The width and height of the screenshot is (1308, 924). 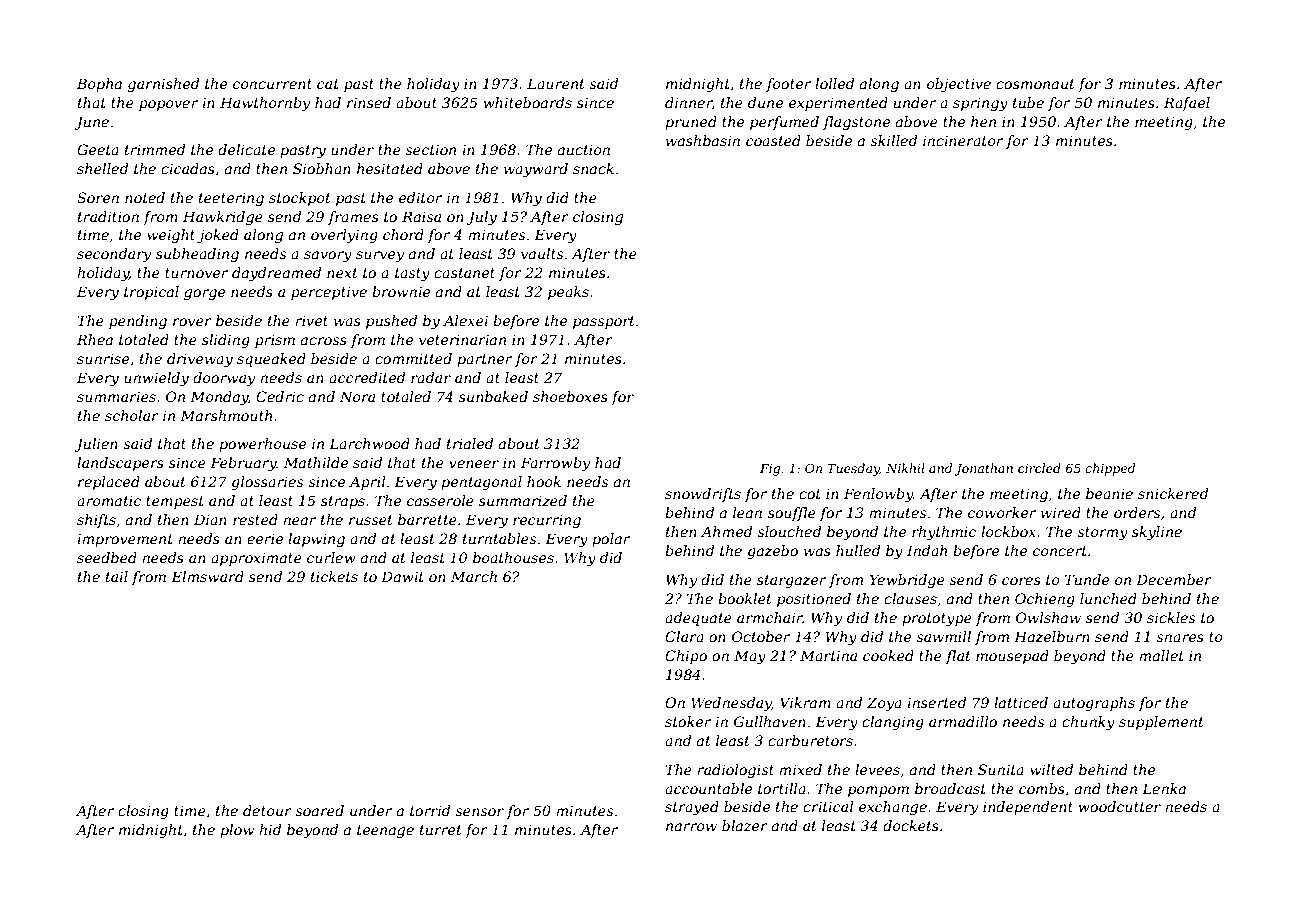 What do you see at coordinates (1102, 533) in the screenshot?
I see `stormy` at bounding box center [1102, 533].
